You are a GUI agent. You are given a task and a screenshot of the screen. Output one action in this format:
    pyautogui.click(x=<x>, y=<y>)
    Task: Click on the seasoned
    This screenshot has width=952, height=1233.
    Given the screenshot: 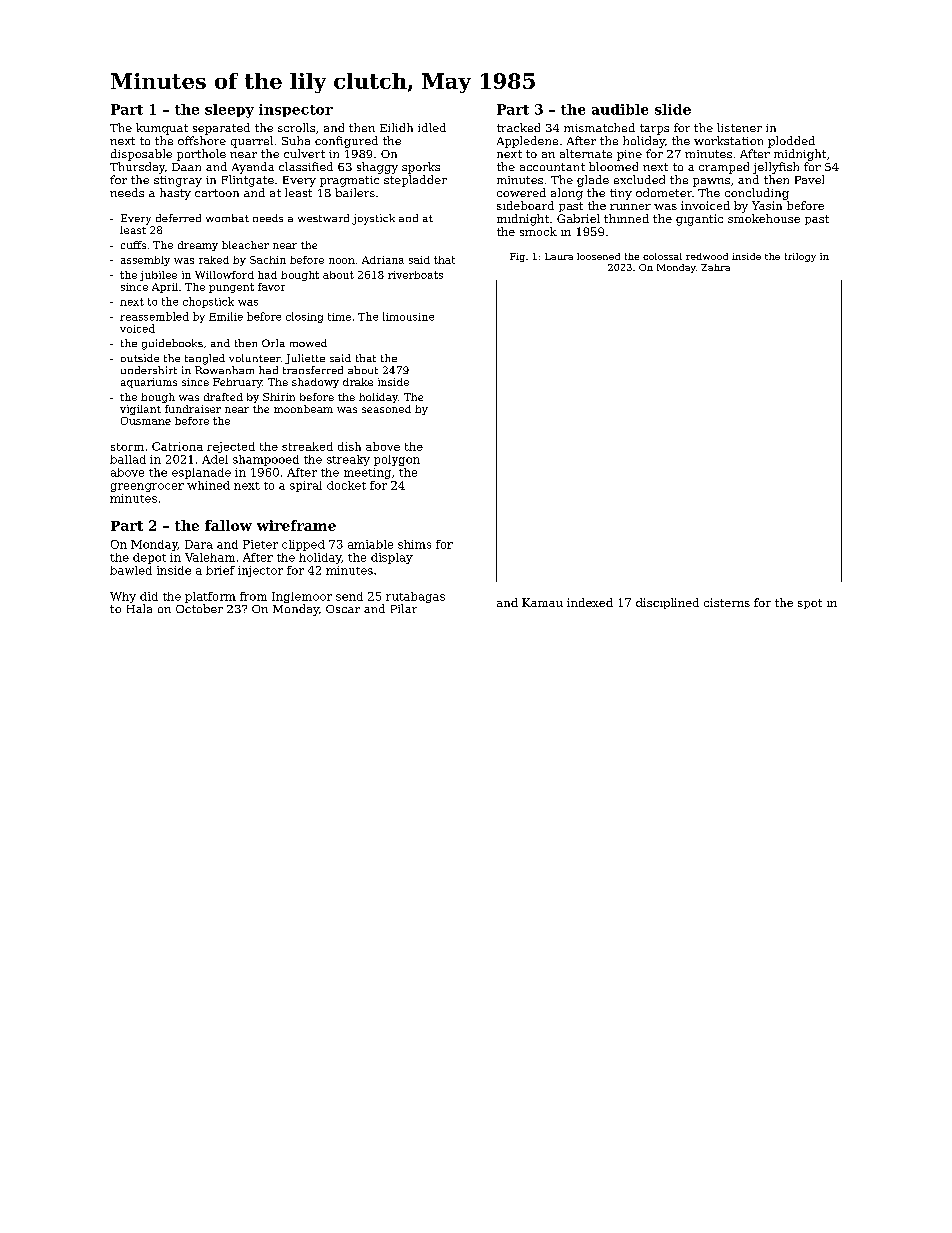 What is the action you would take?
    pyautogui.click(x=386, y=409)
